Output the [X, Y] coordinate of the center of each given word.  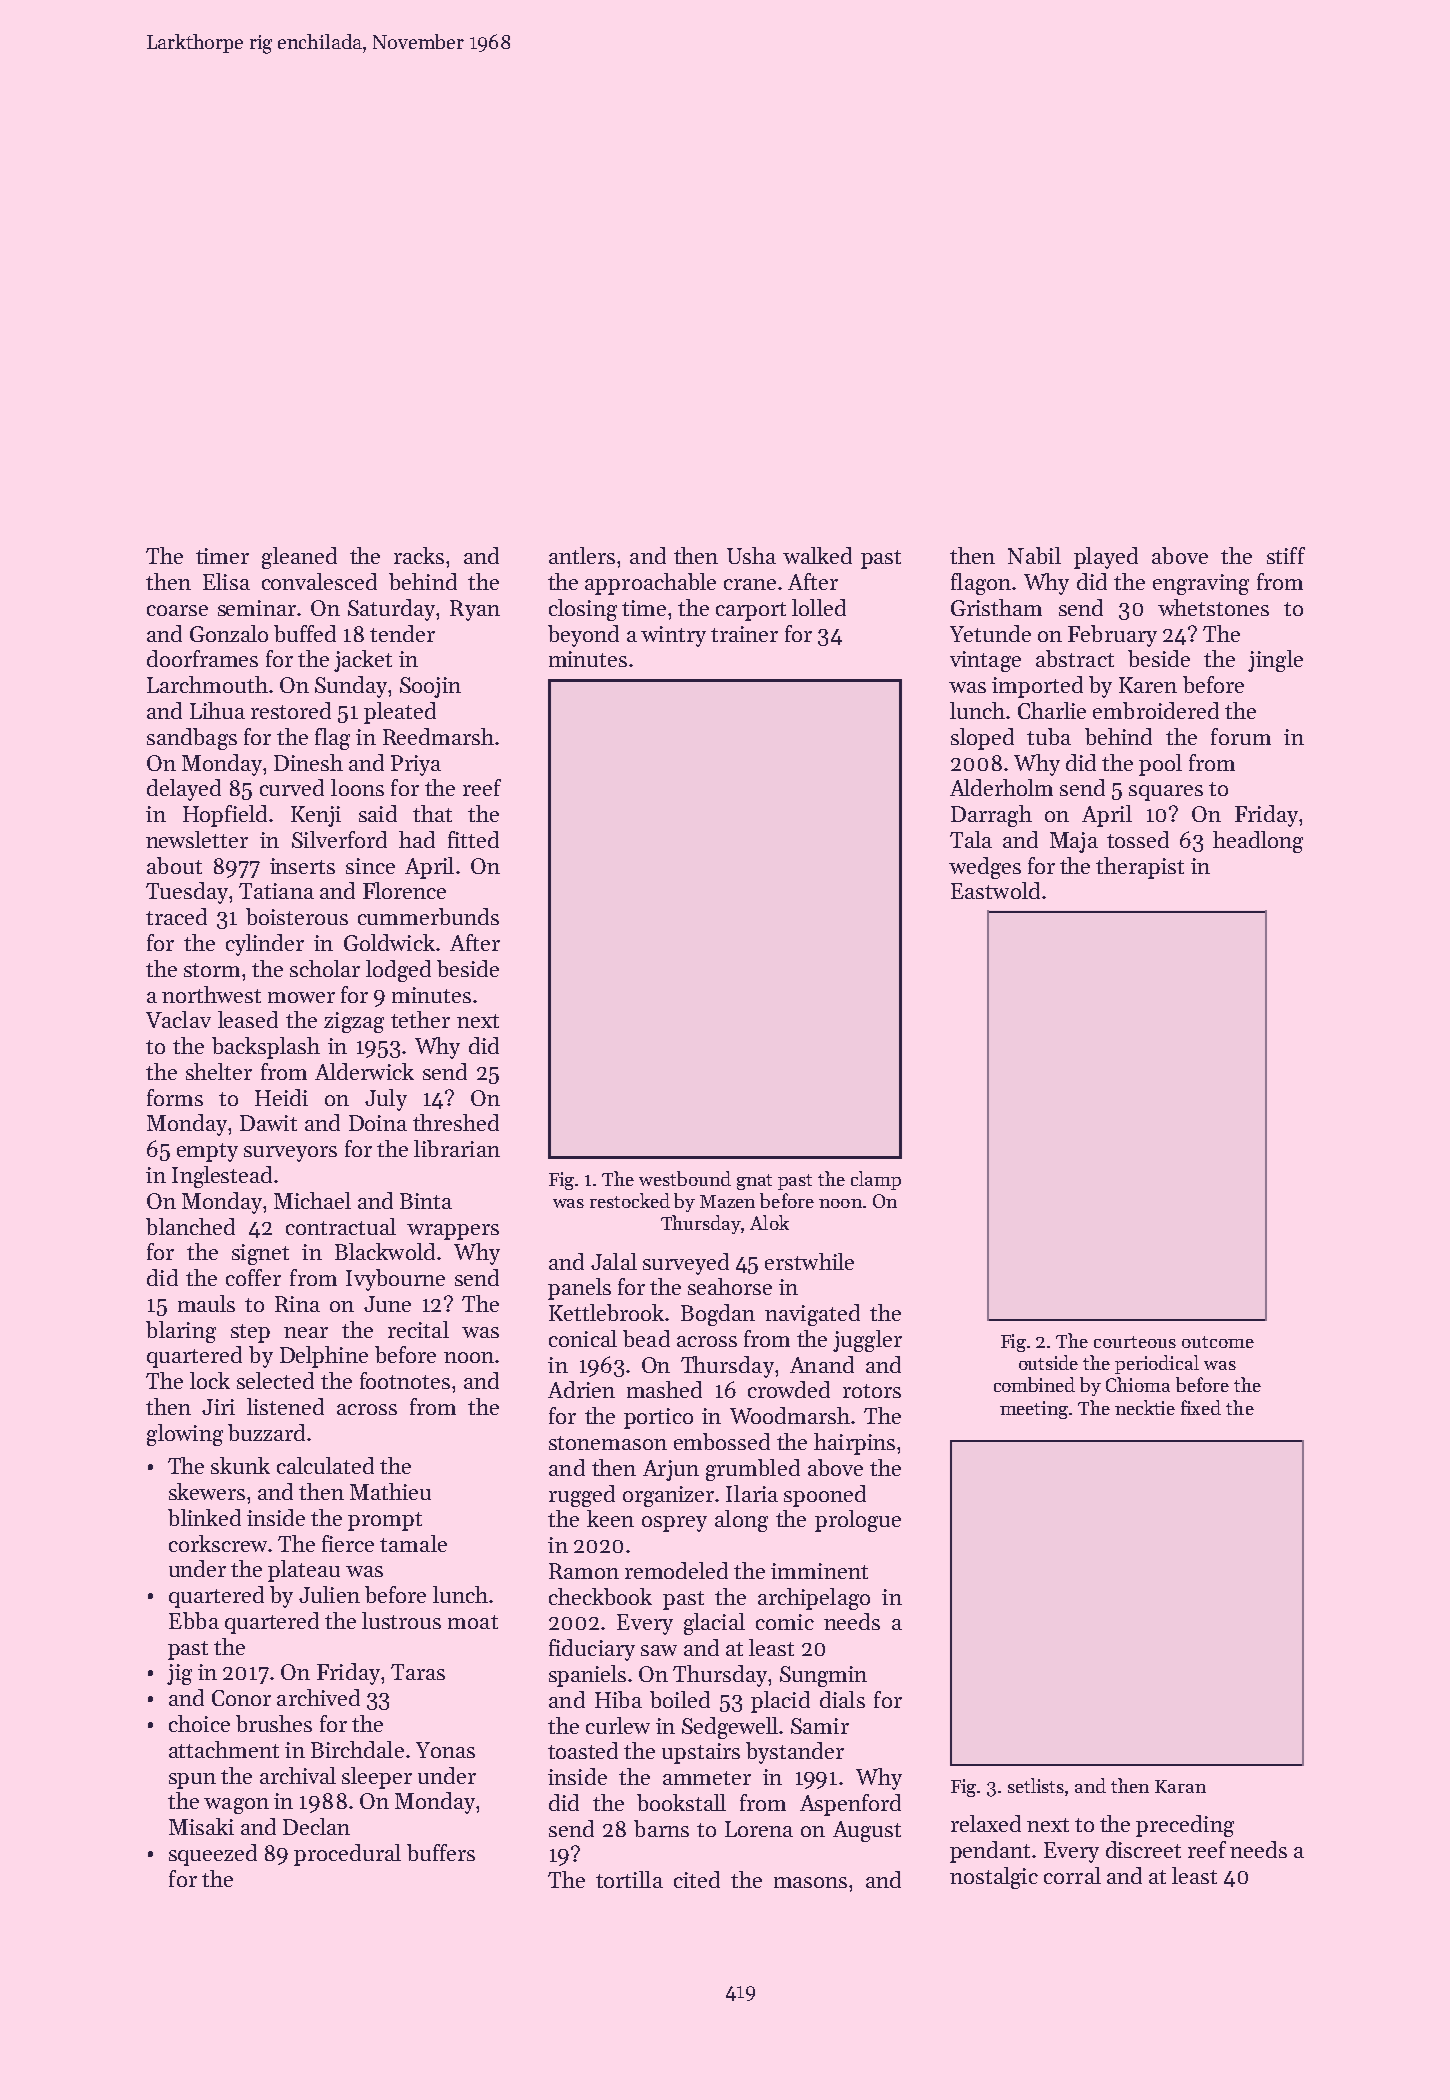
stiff [1286, 555]
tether [420, 1019]
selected [275, 1380]
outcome [1218, 1342]
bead [646, 1338]
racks [419, 555]
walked [817, 555]
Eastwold [995, 890]
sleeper [377, 1778]
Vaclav [178, 1019]
